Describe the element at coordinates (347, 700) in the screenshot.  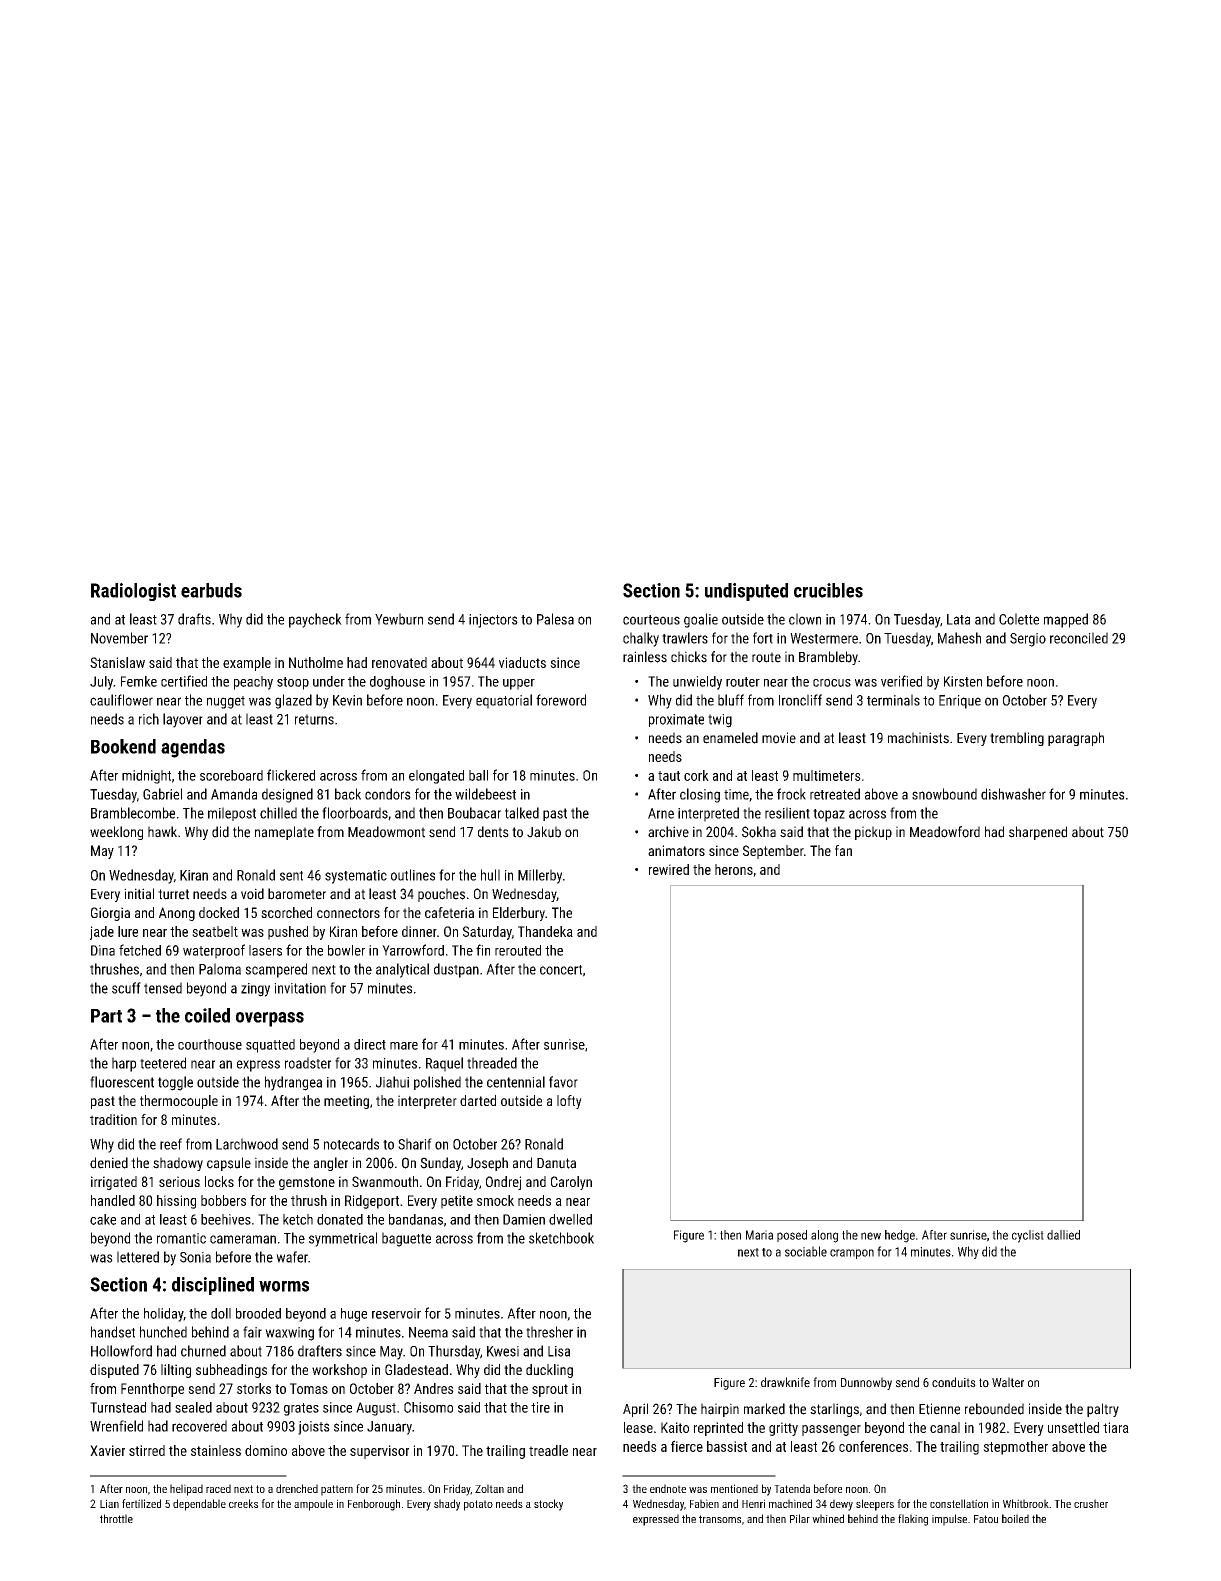
I see `Kevin` at that location.
